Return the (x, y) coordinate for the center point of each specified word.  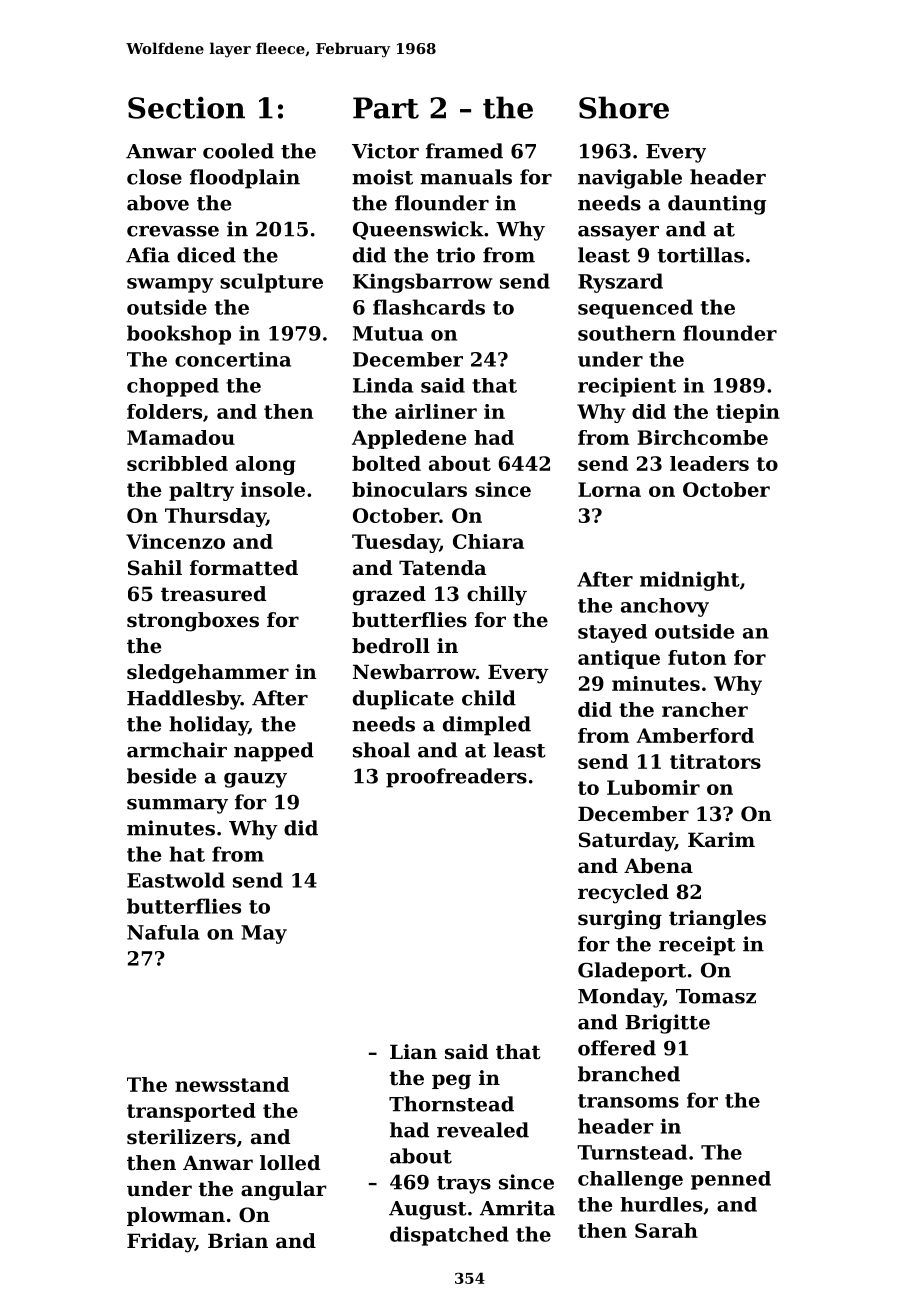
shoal (381, 750)
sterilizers (181, 1137)
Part (386, 108)
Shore (624, 107)
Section (186, 107)
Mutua (388, 333)
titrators (715, 761)
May (264, 934)
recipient (627, 387)
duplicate (403, 700)
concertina (233, 359)
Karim (721, 840)
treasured (213, 594)
